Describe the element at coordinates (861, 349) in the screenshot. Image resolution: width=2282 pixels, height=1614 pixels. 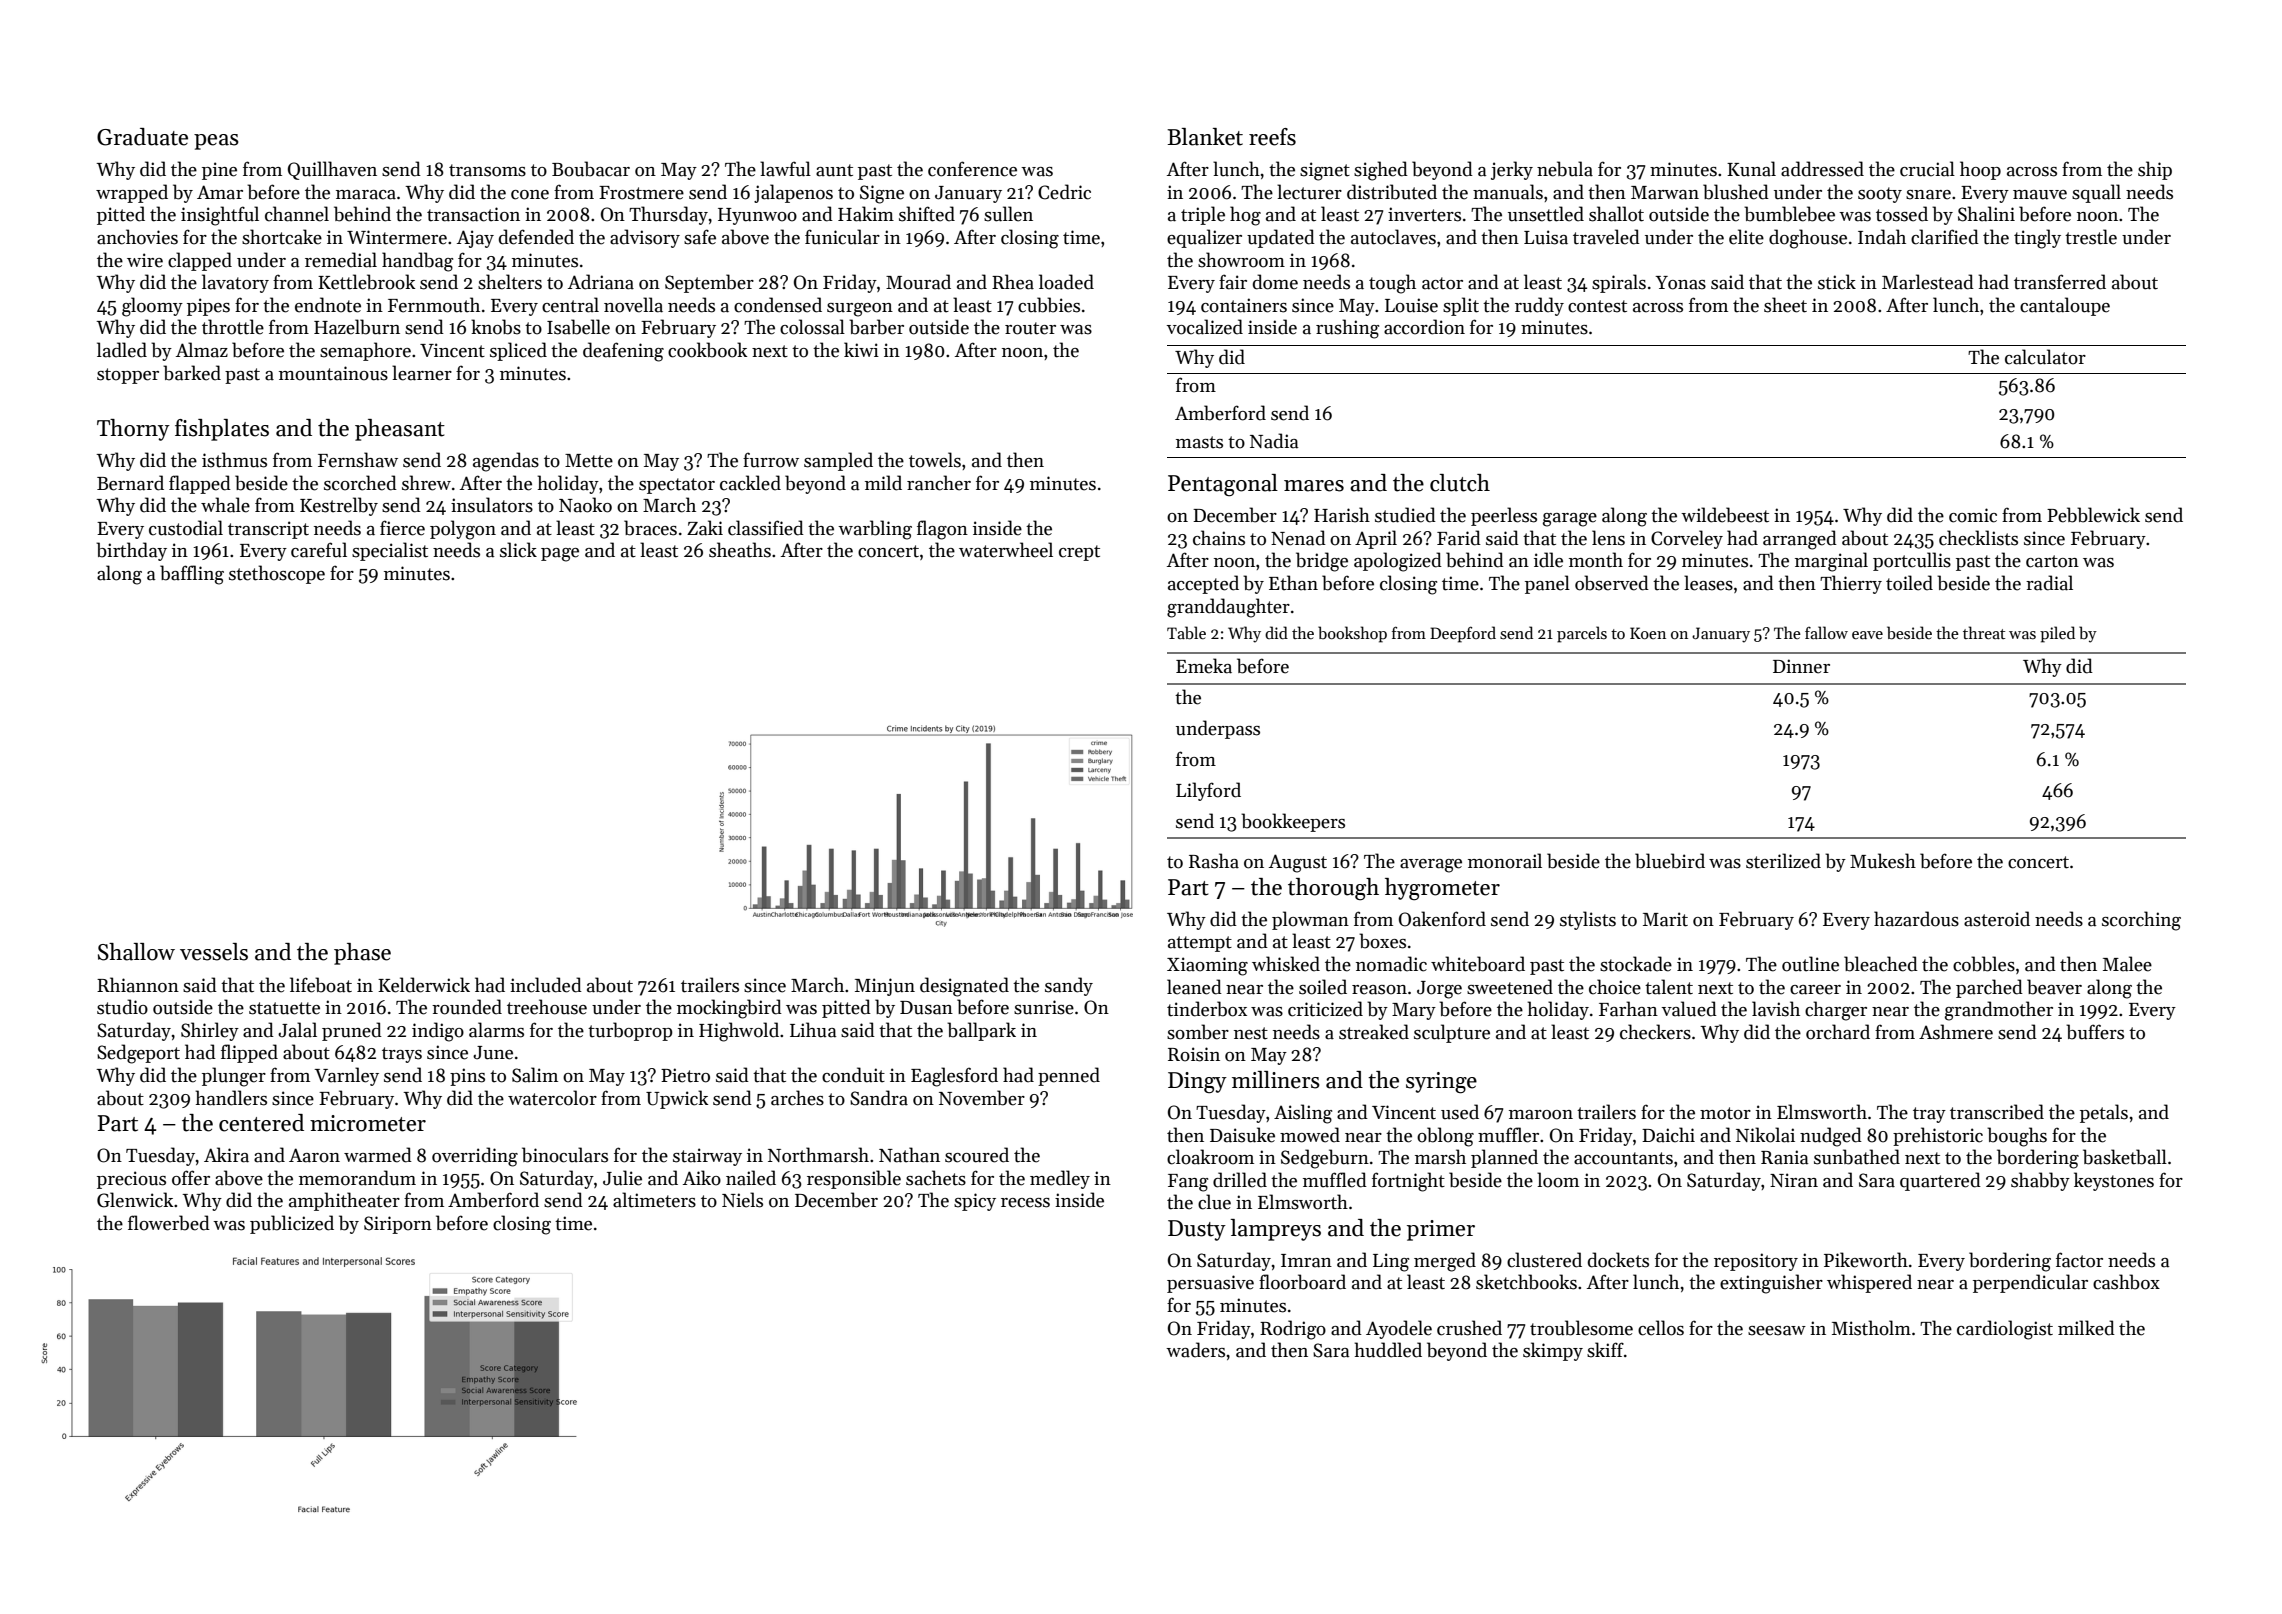
I see `kiwi` at that location.
